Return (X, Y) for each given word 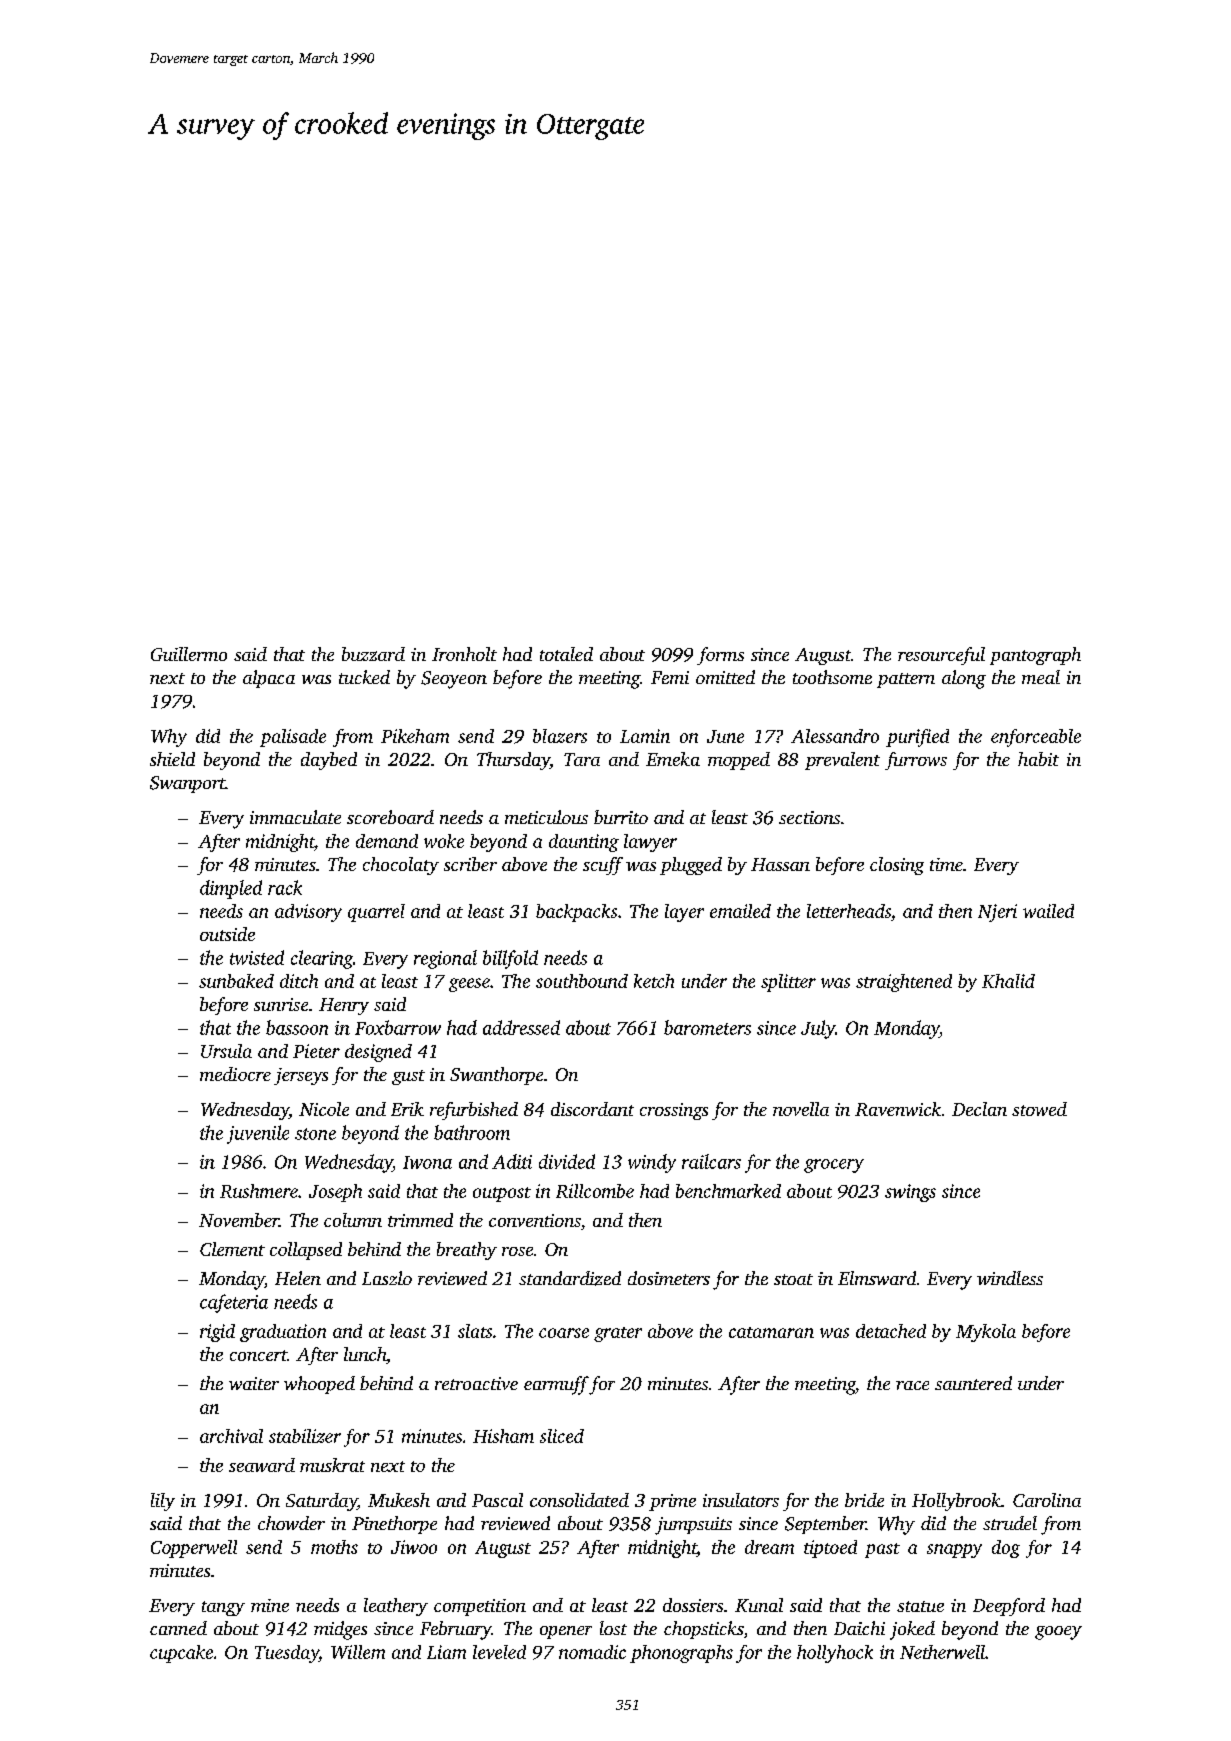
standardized (570, 1278)
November (239, 1220)
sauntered (973, 1383)
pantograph (1035, 656)
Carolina (1047, 1500)
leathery (396, 1607)
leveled (499, 1652)
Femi (670, 677)
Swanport (187, 784)
